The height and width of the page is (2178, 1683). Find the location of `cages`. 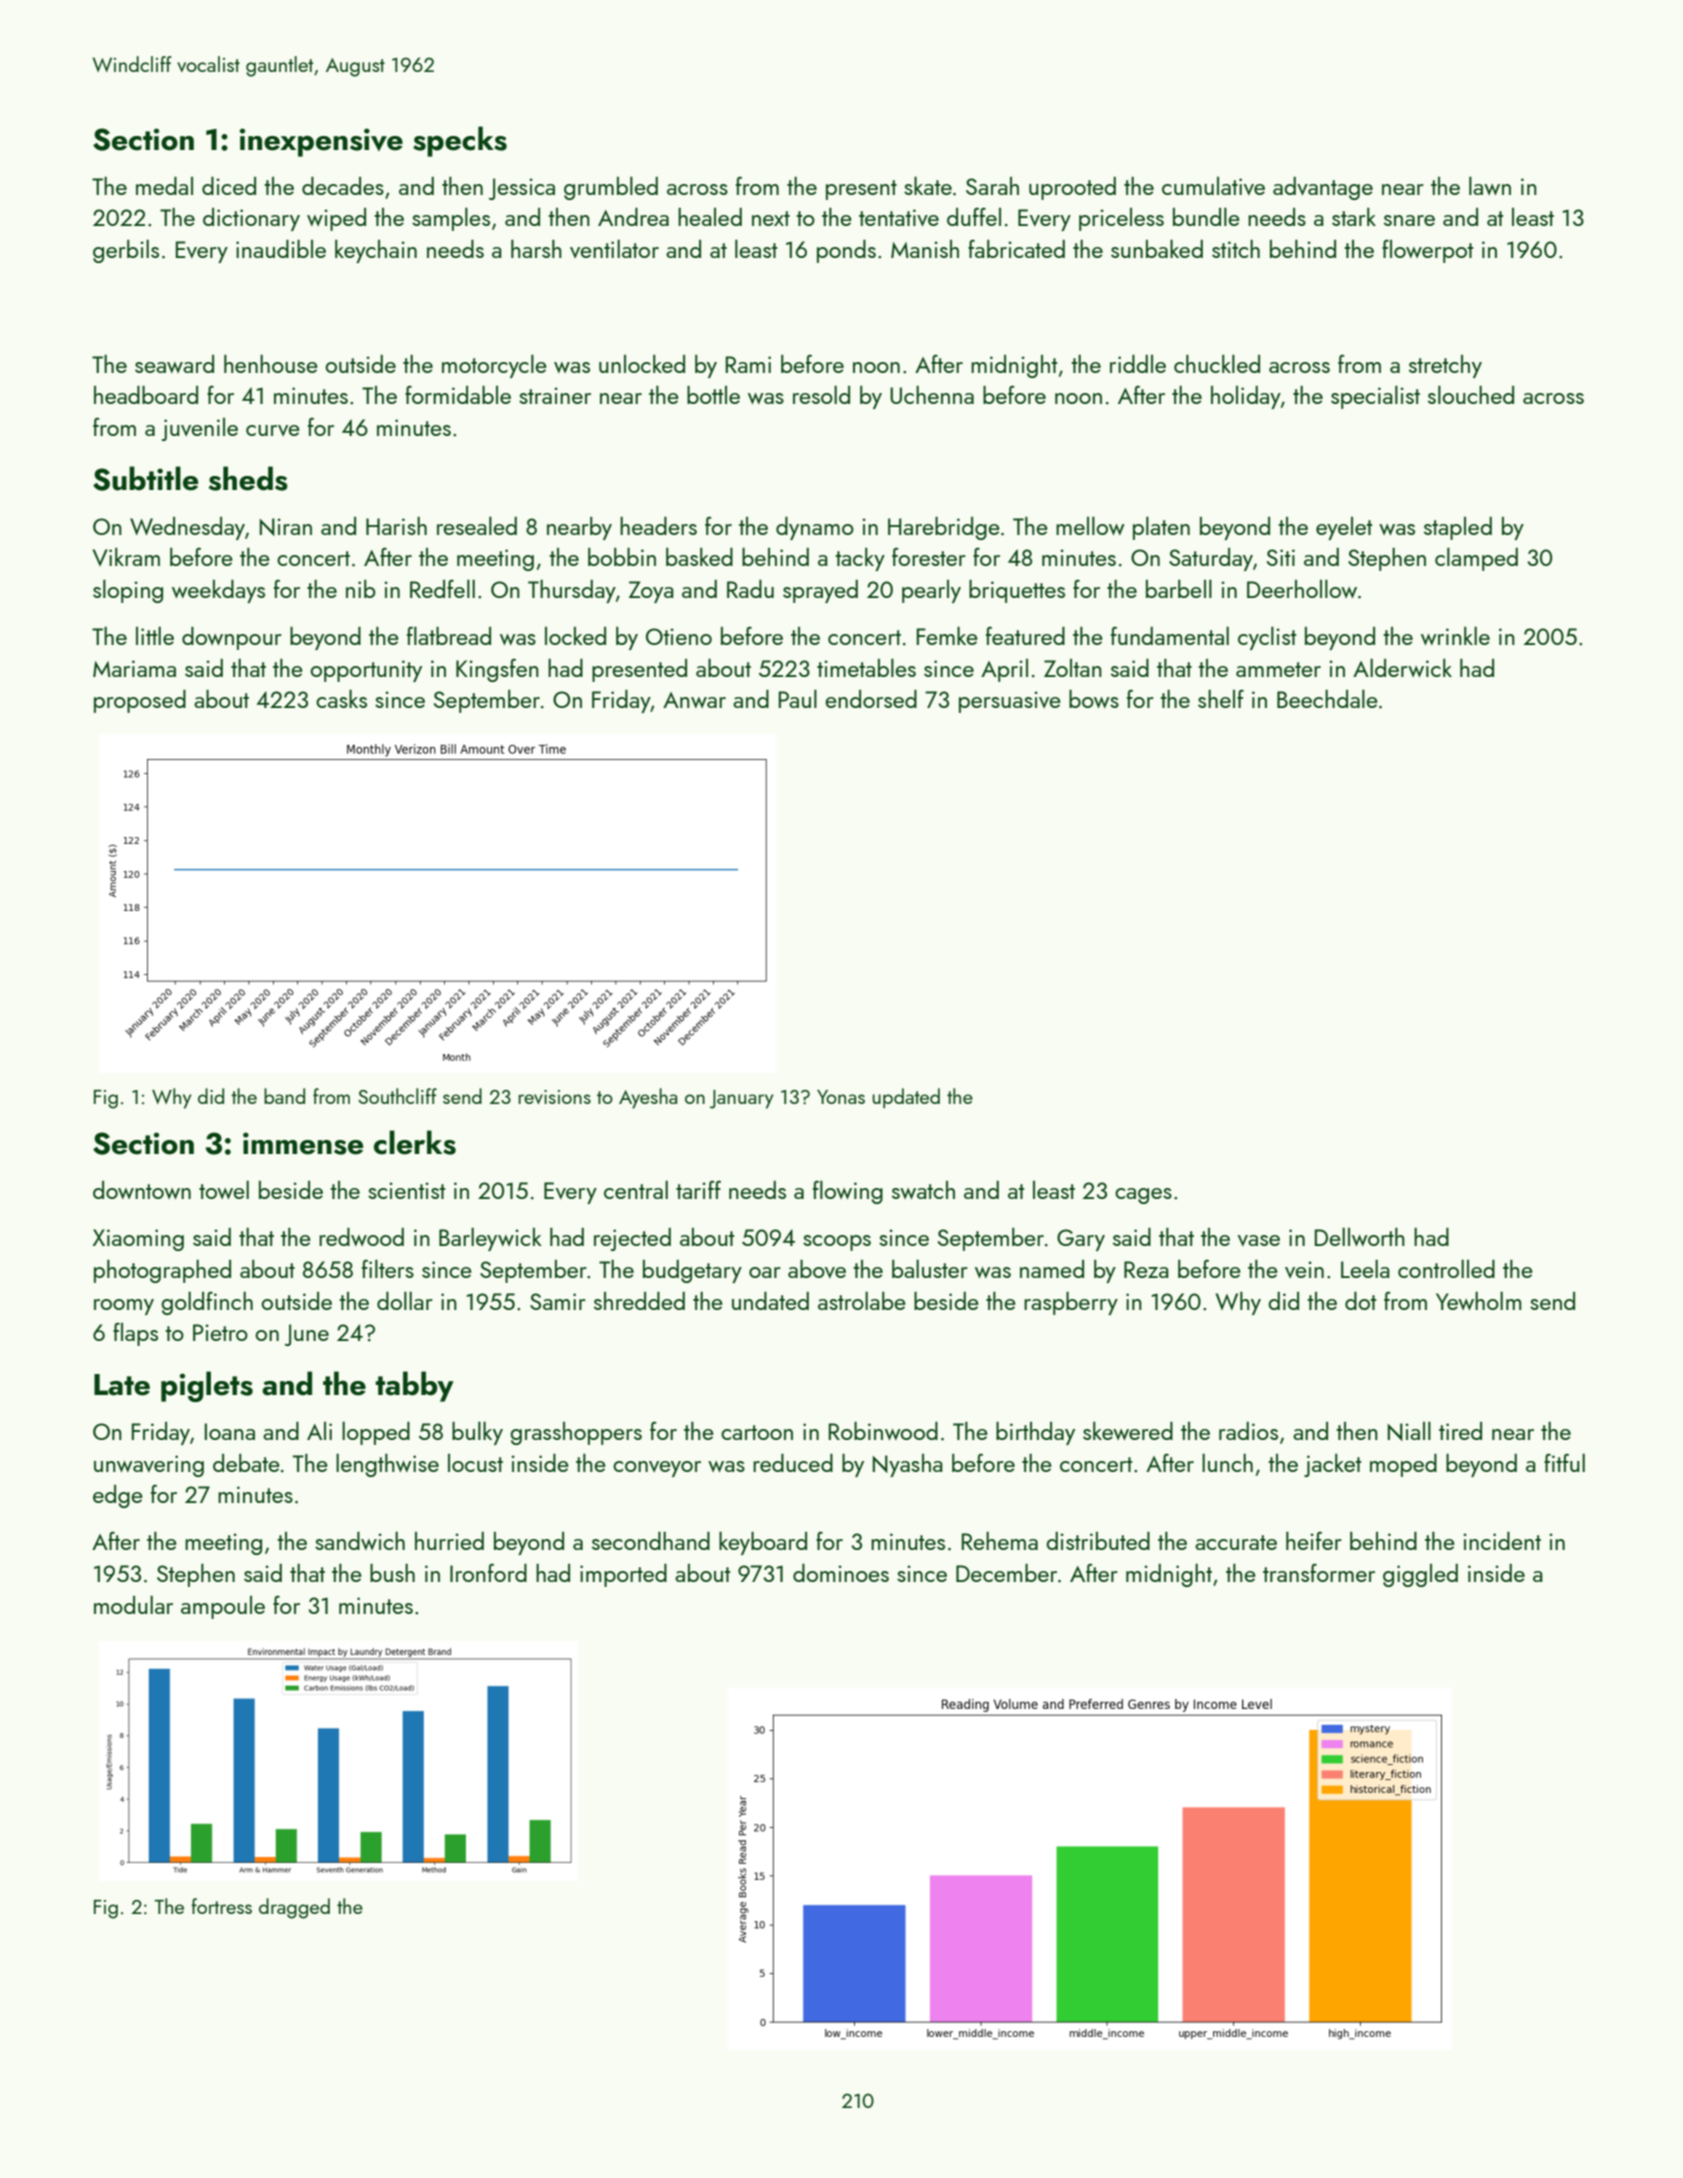

cages is located at coordinates (1143, 1196).
